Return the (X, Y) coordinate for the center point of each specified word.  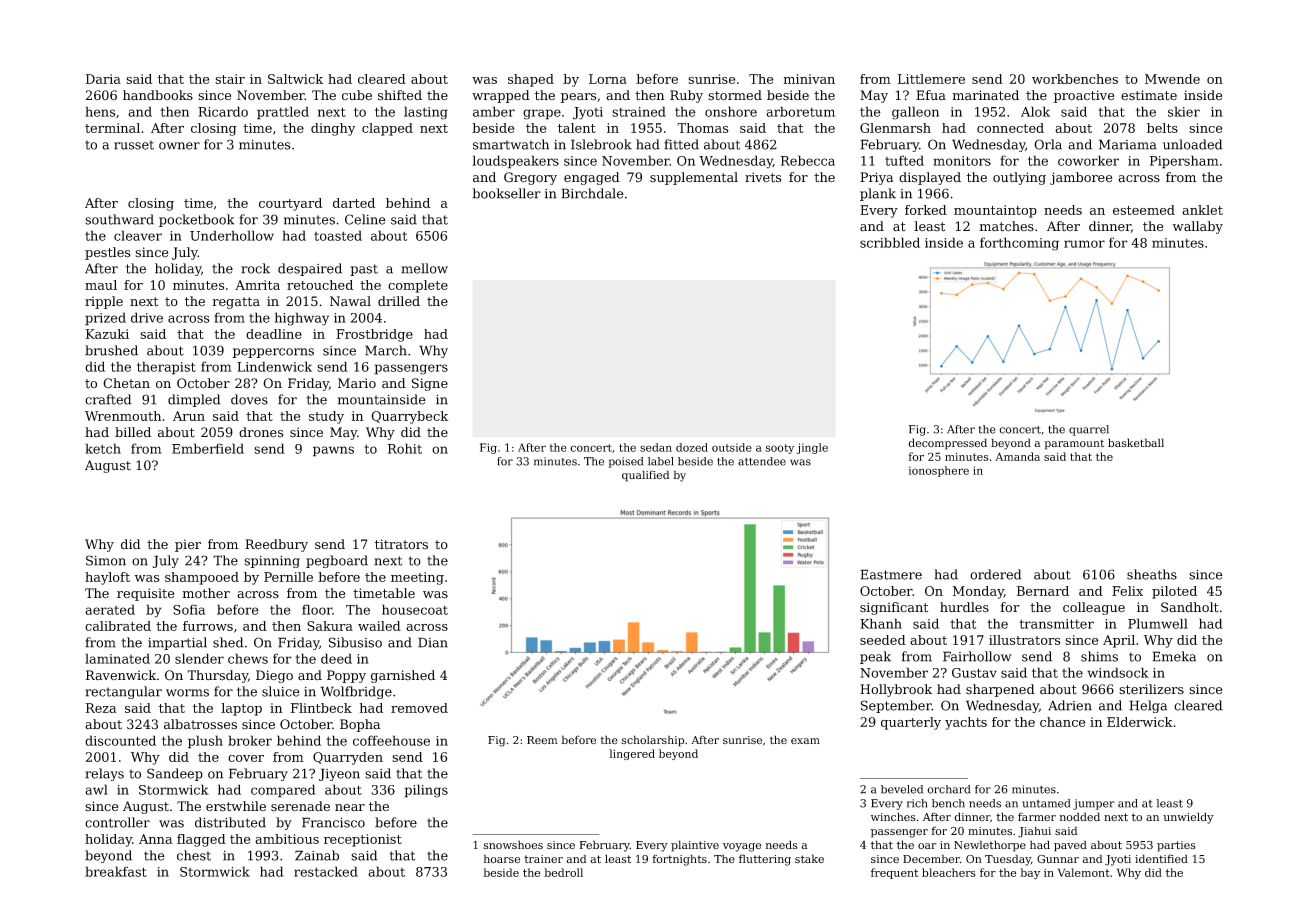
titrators (401, 544)
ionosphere (939, 471)
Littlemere (931, 79)
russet (134, 145)
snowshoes (513, 845)
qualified (646, 476)
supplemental (694, 178)
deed (336, 658)
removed (419, 708)
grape (542, 114)
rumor (1084, 244)
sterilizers (1151, 689)
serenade (300, 806)
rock (255, 268)
